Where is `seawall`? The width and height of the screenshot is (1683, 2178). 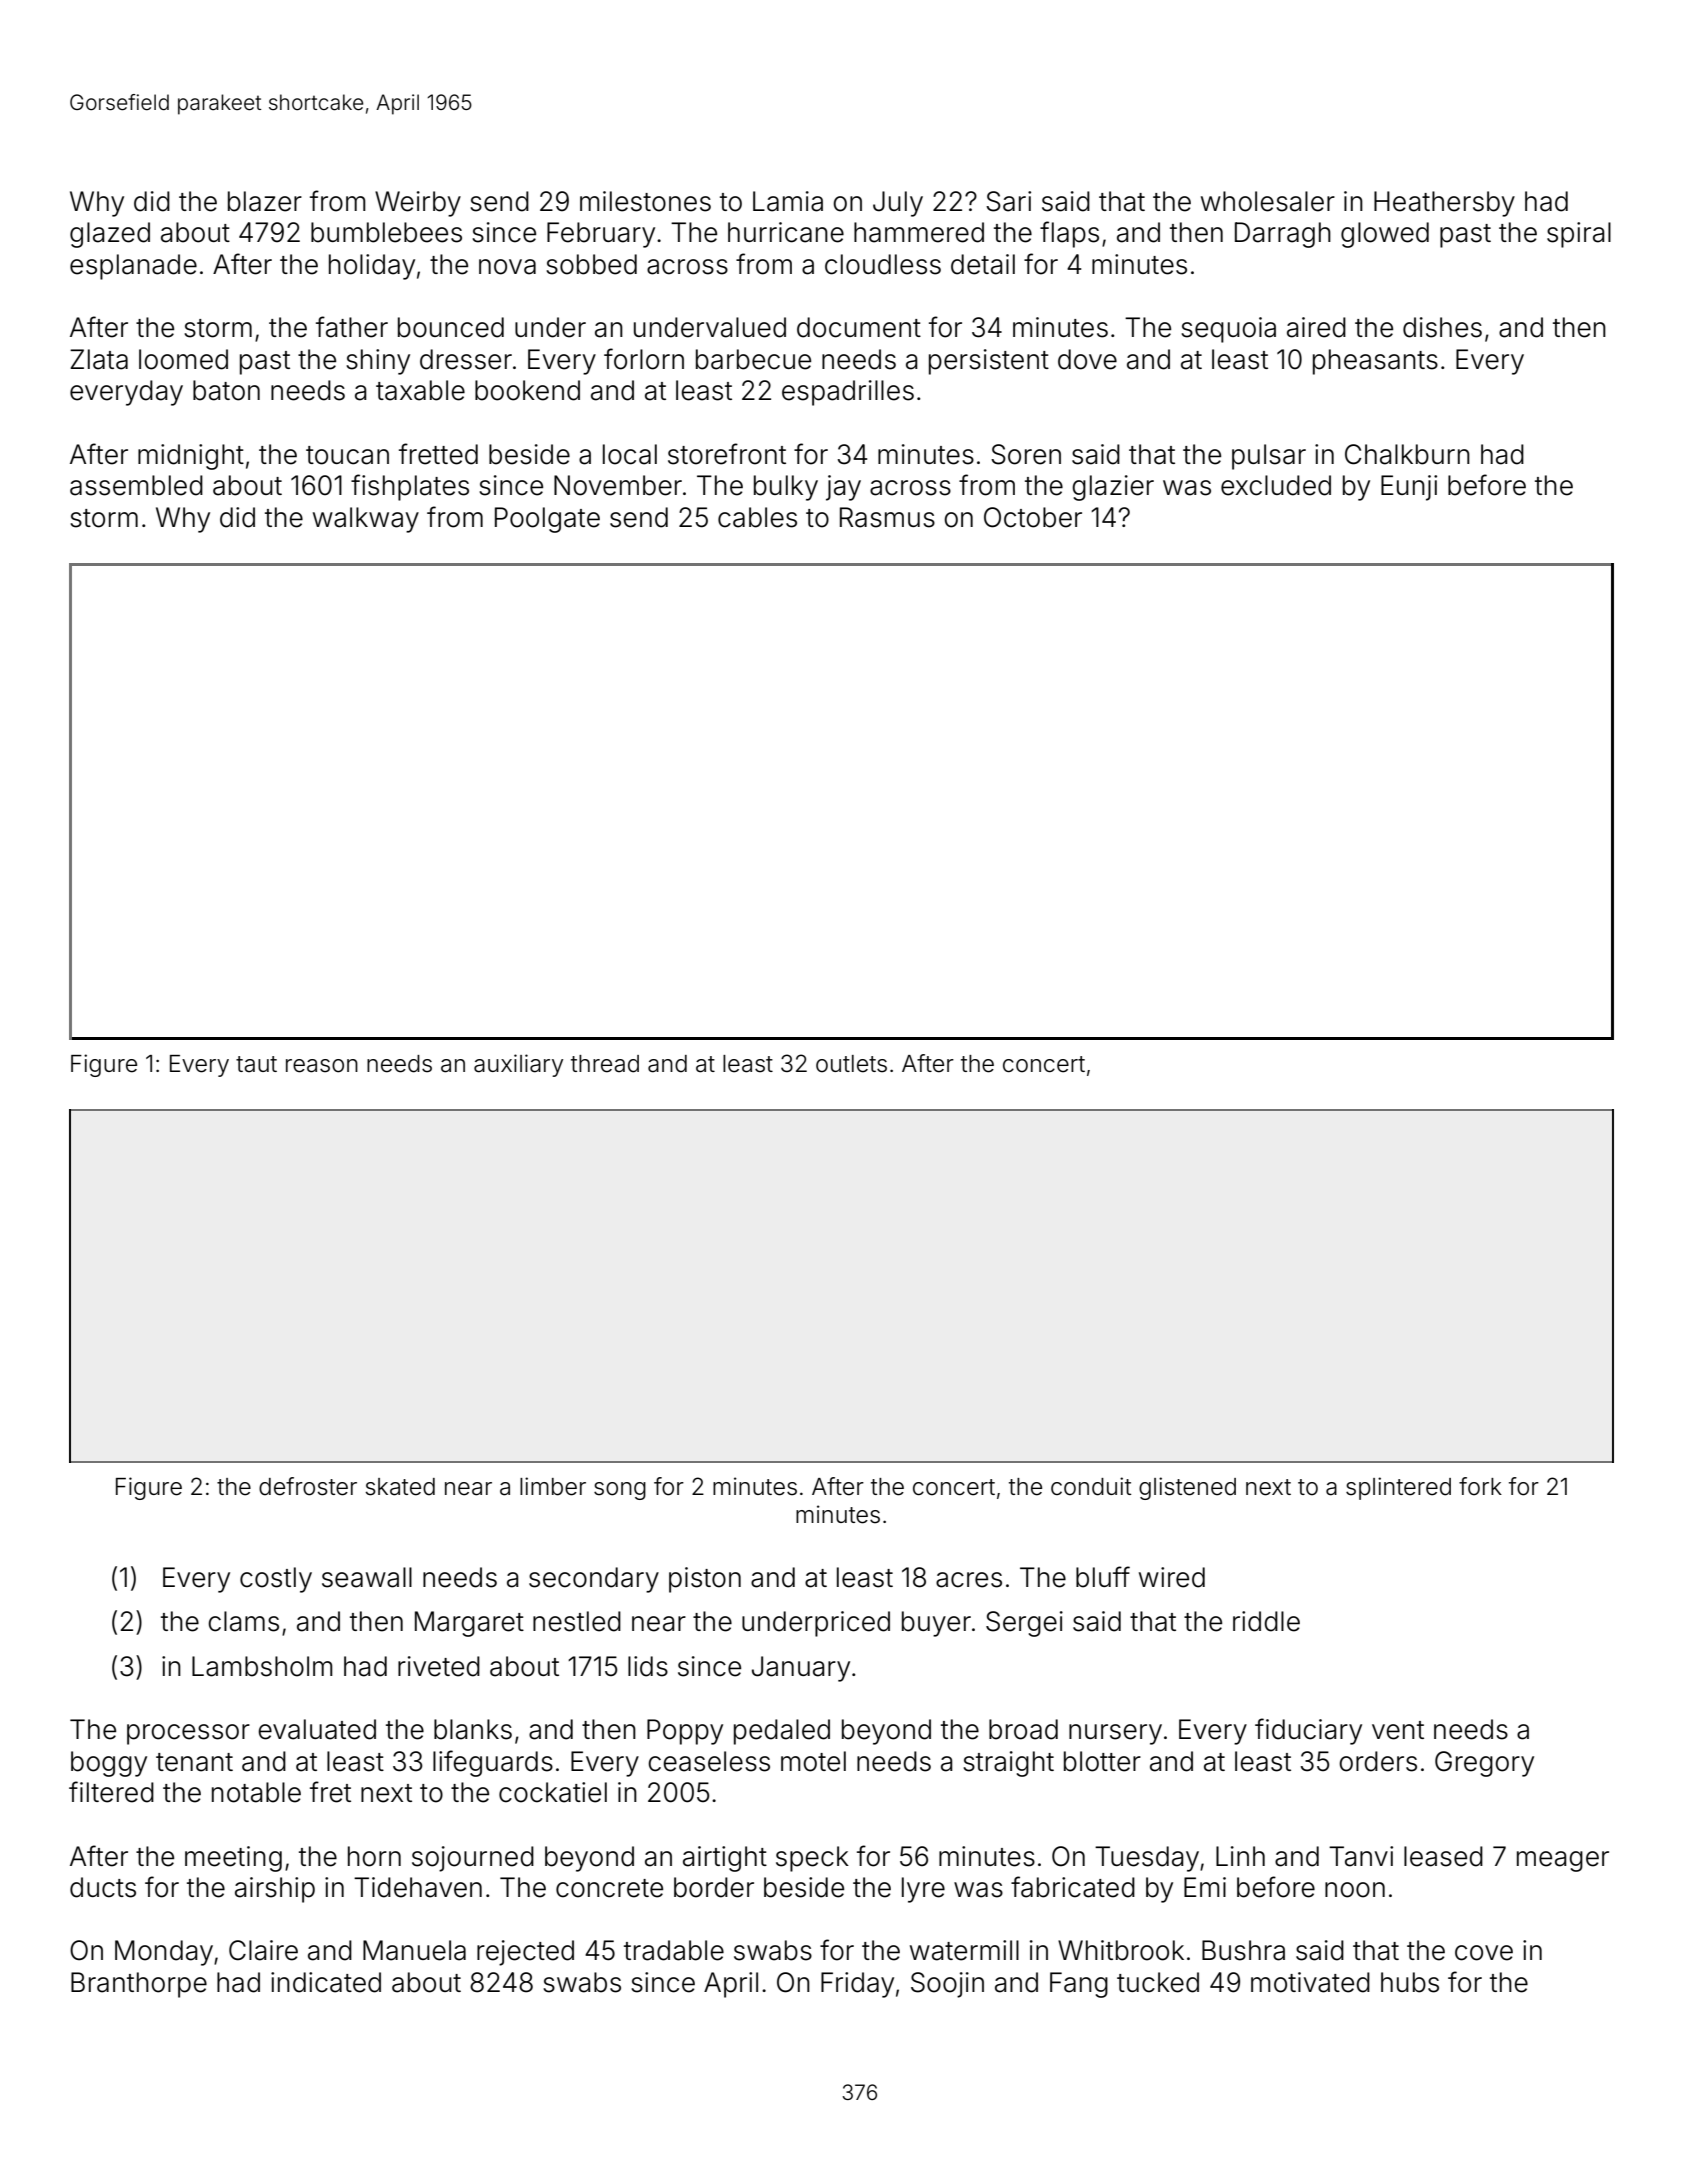
seawall is located at coordinates (367, 1577).
